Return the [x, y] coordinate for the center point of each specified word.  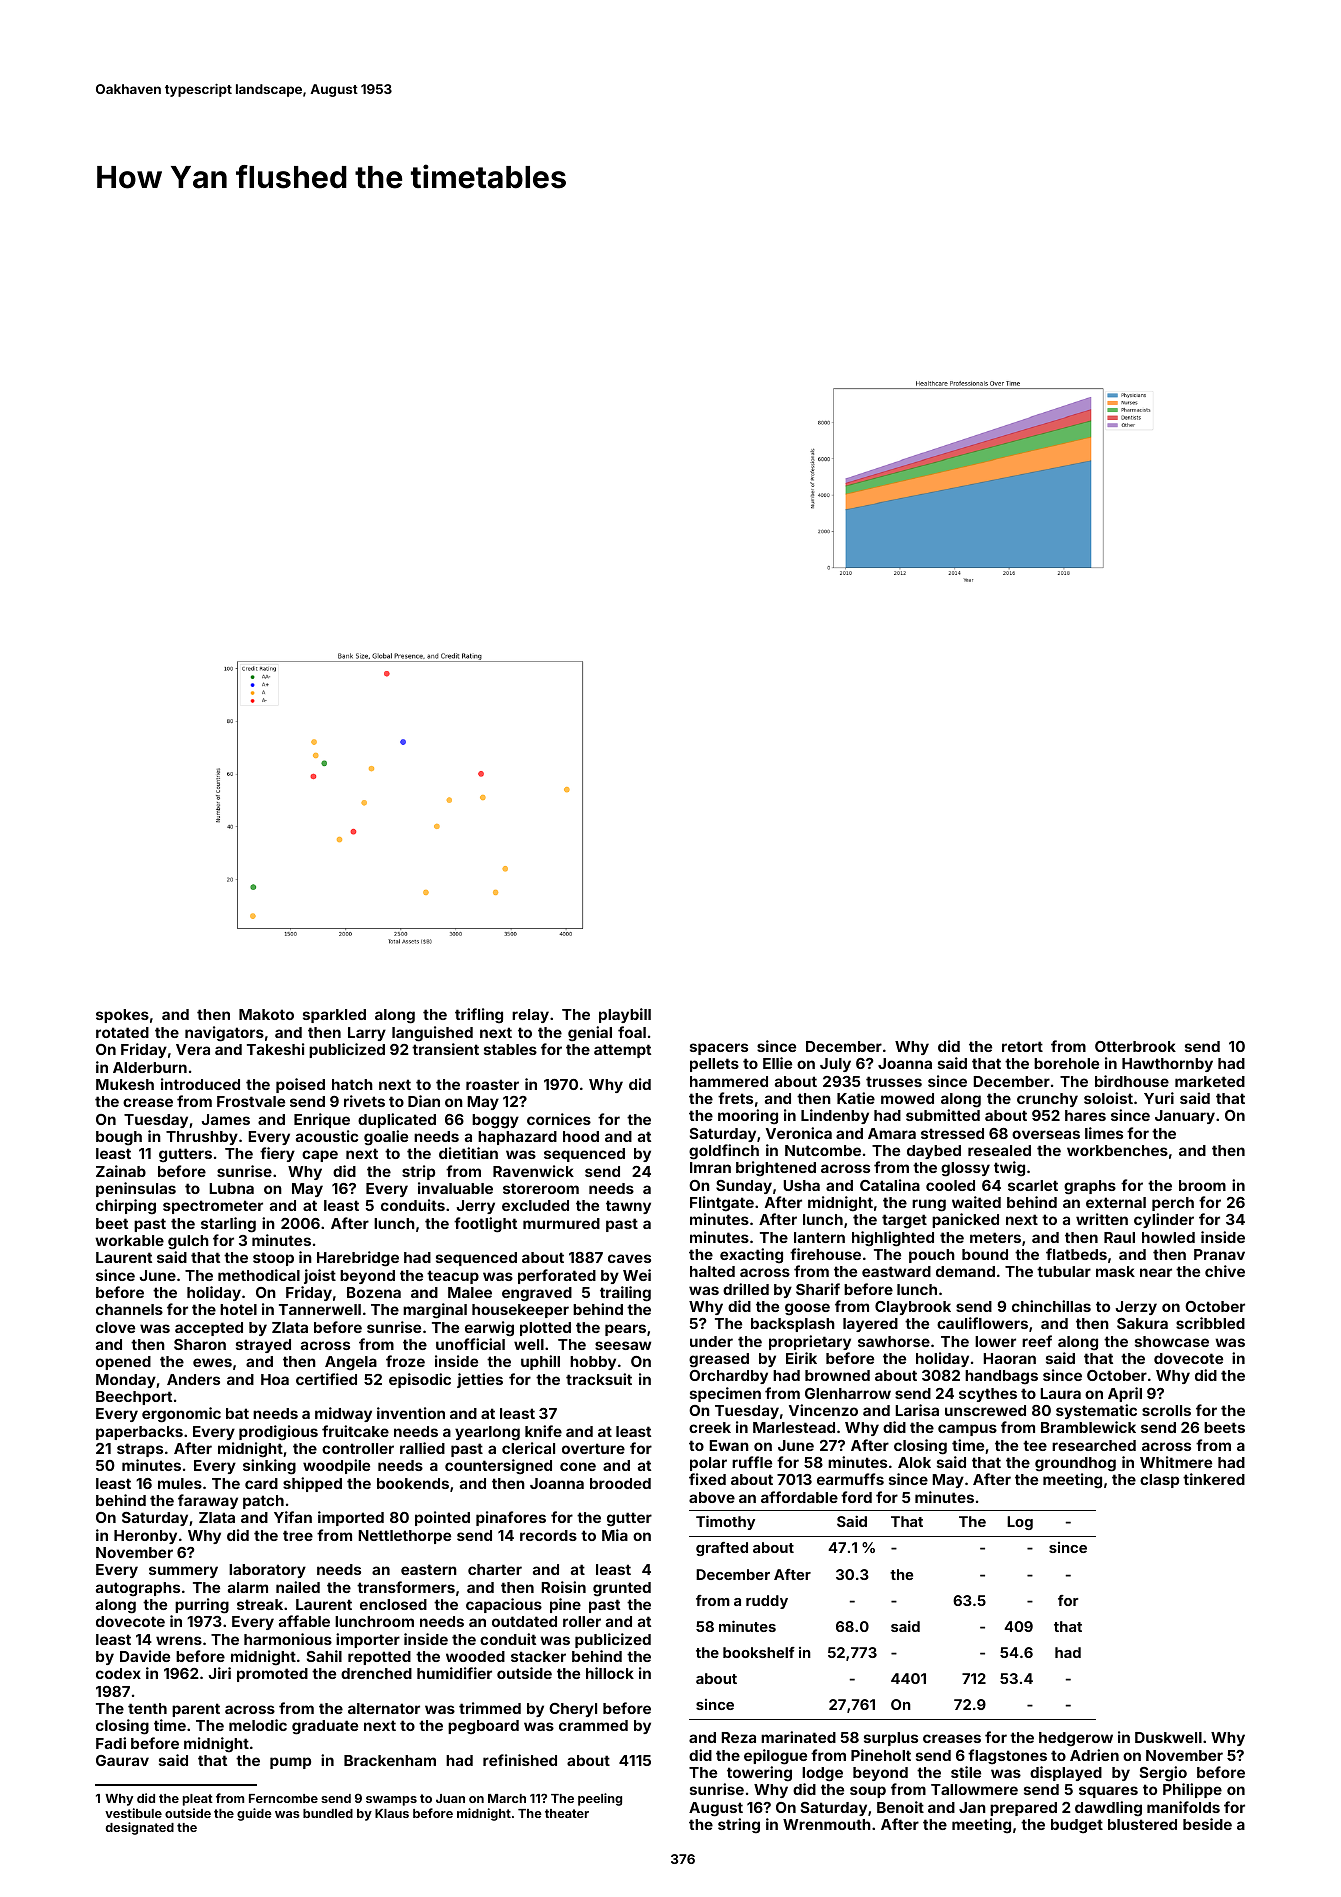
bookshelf [759, 1652]
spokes [122, 1016]
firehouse [825, 1254]
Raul [1119, 1237]
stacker [538, 1656]
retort [1022, 1046]
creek [710, 1427]
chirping [126, 1207]
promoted [272, 1675]
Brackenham [390, 1760]
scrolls [1166, 1410]
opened [123, 1363]
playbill [625, 1015]
